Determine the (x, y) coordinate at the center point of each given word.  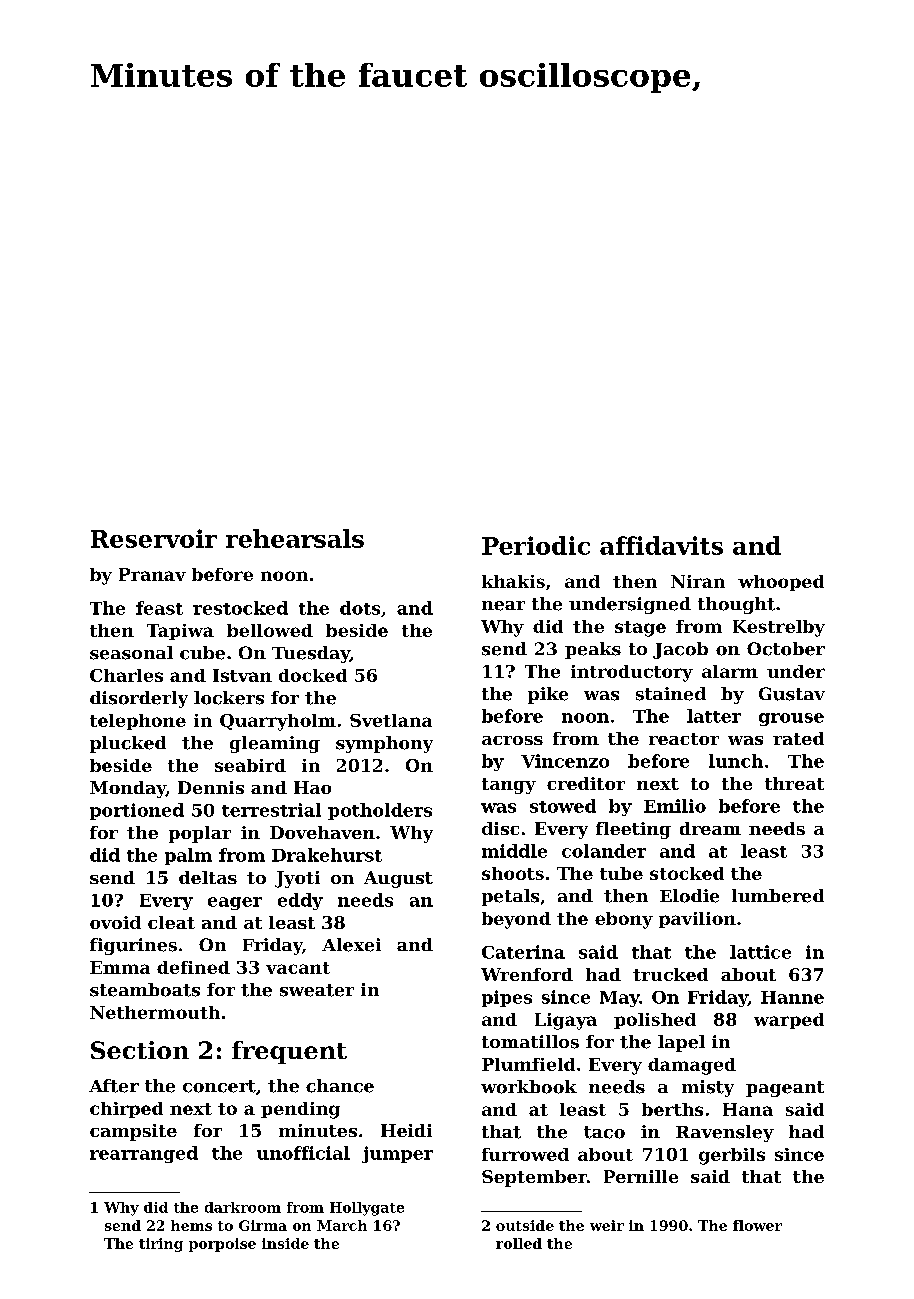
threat (794, 783)
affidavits (661, 545)
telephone (138, 722)
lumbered (778, 896)
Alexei (351, 945)
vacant (298, 968)
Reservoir (154, 538)
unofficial (303, 1153)
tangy (509, 786)
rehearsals (295, 538)
